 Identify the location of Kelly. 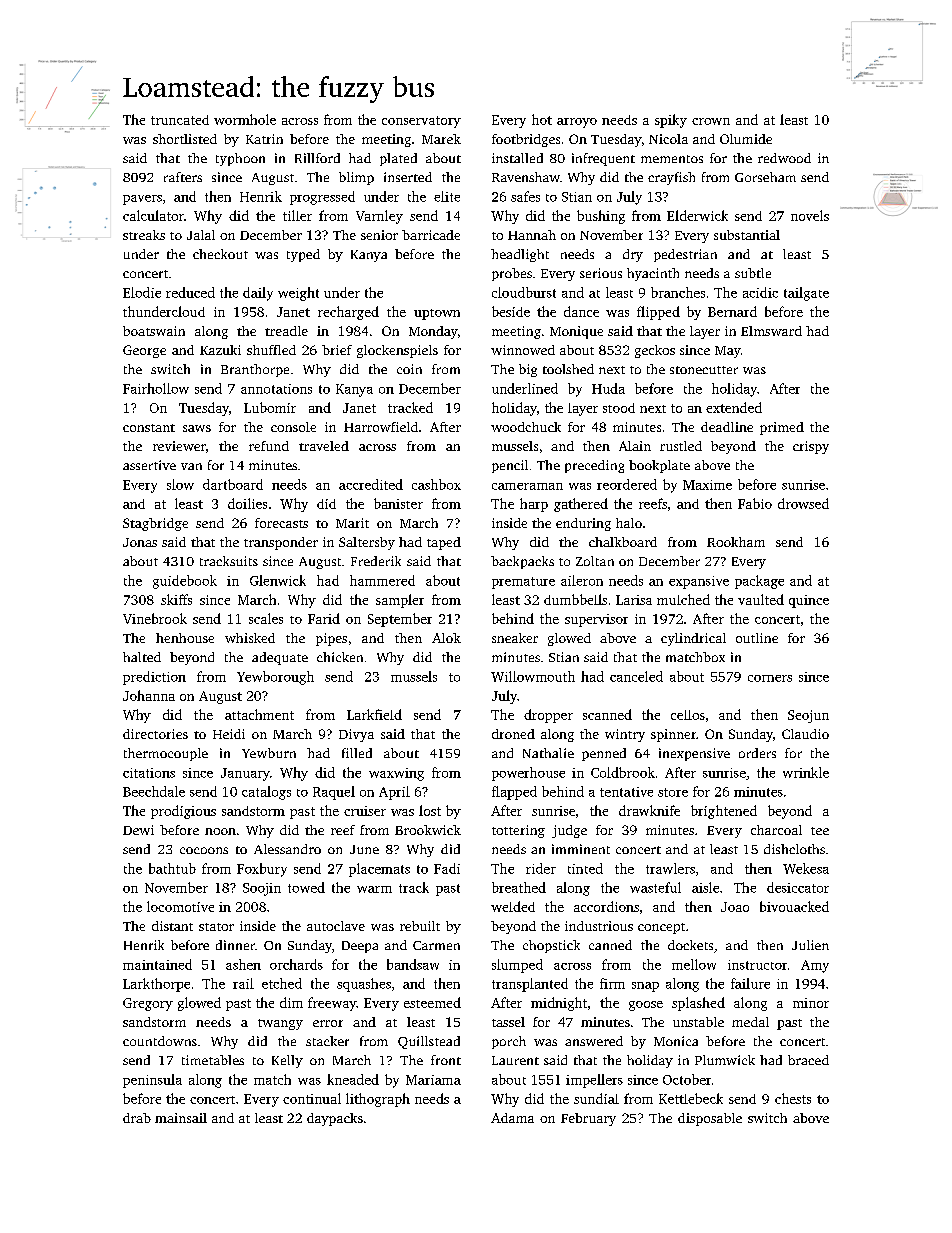
(287, 1061).
